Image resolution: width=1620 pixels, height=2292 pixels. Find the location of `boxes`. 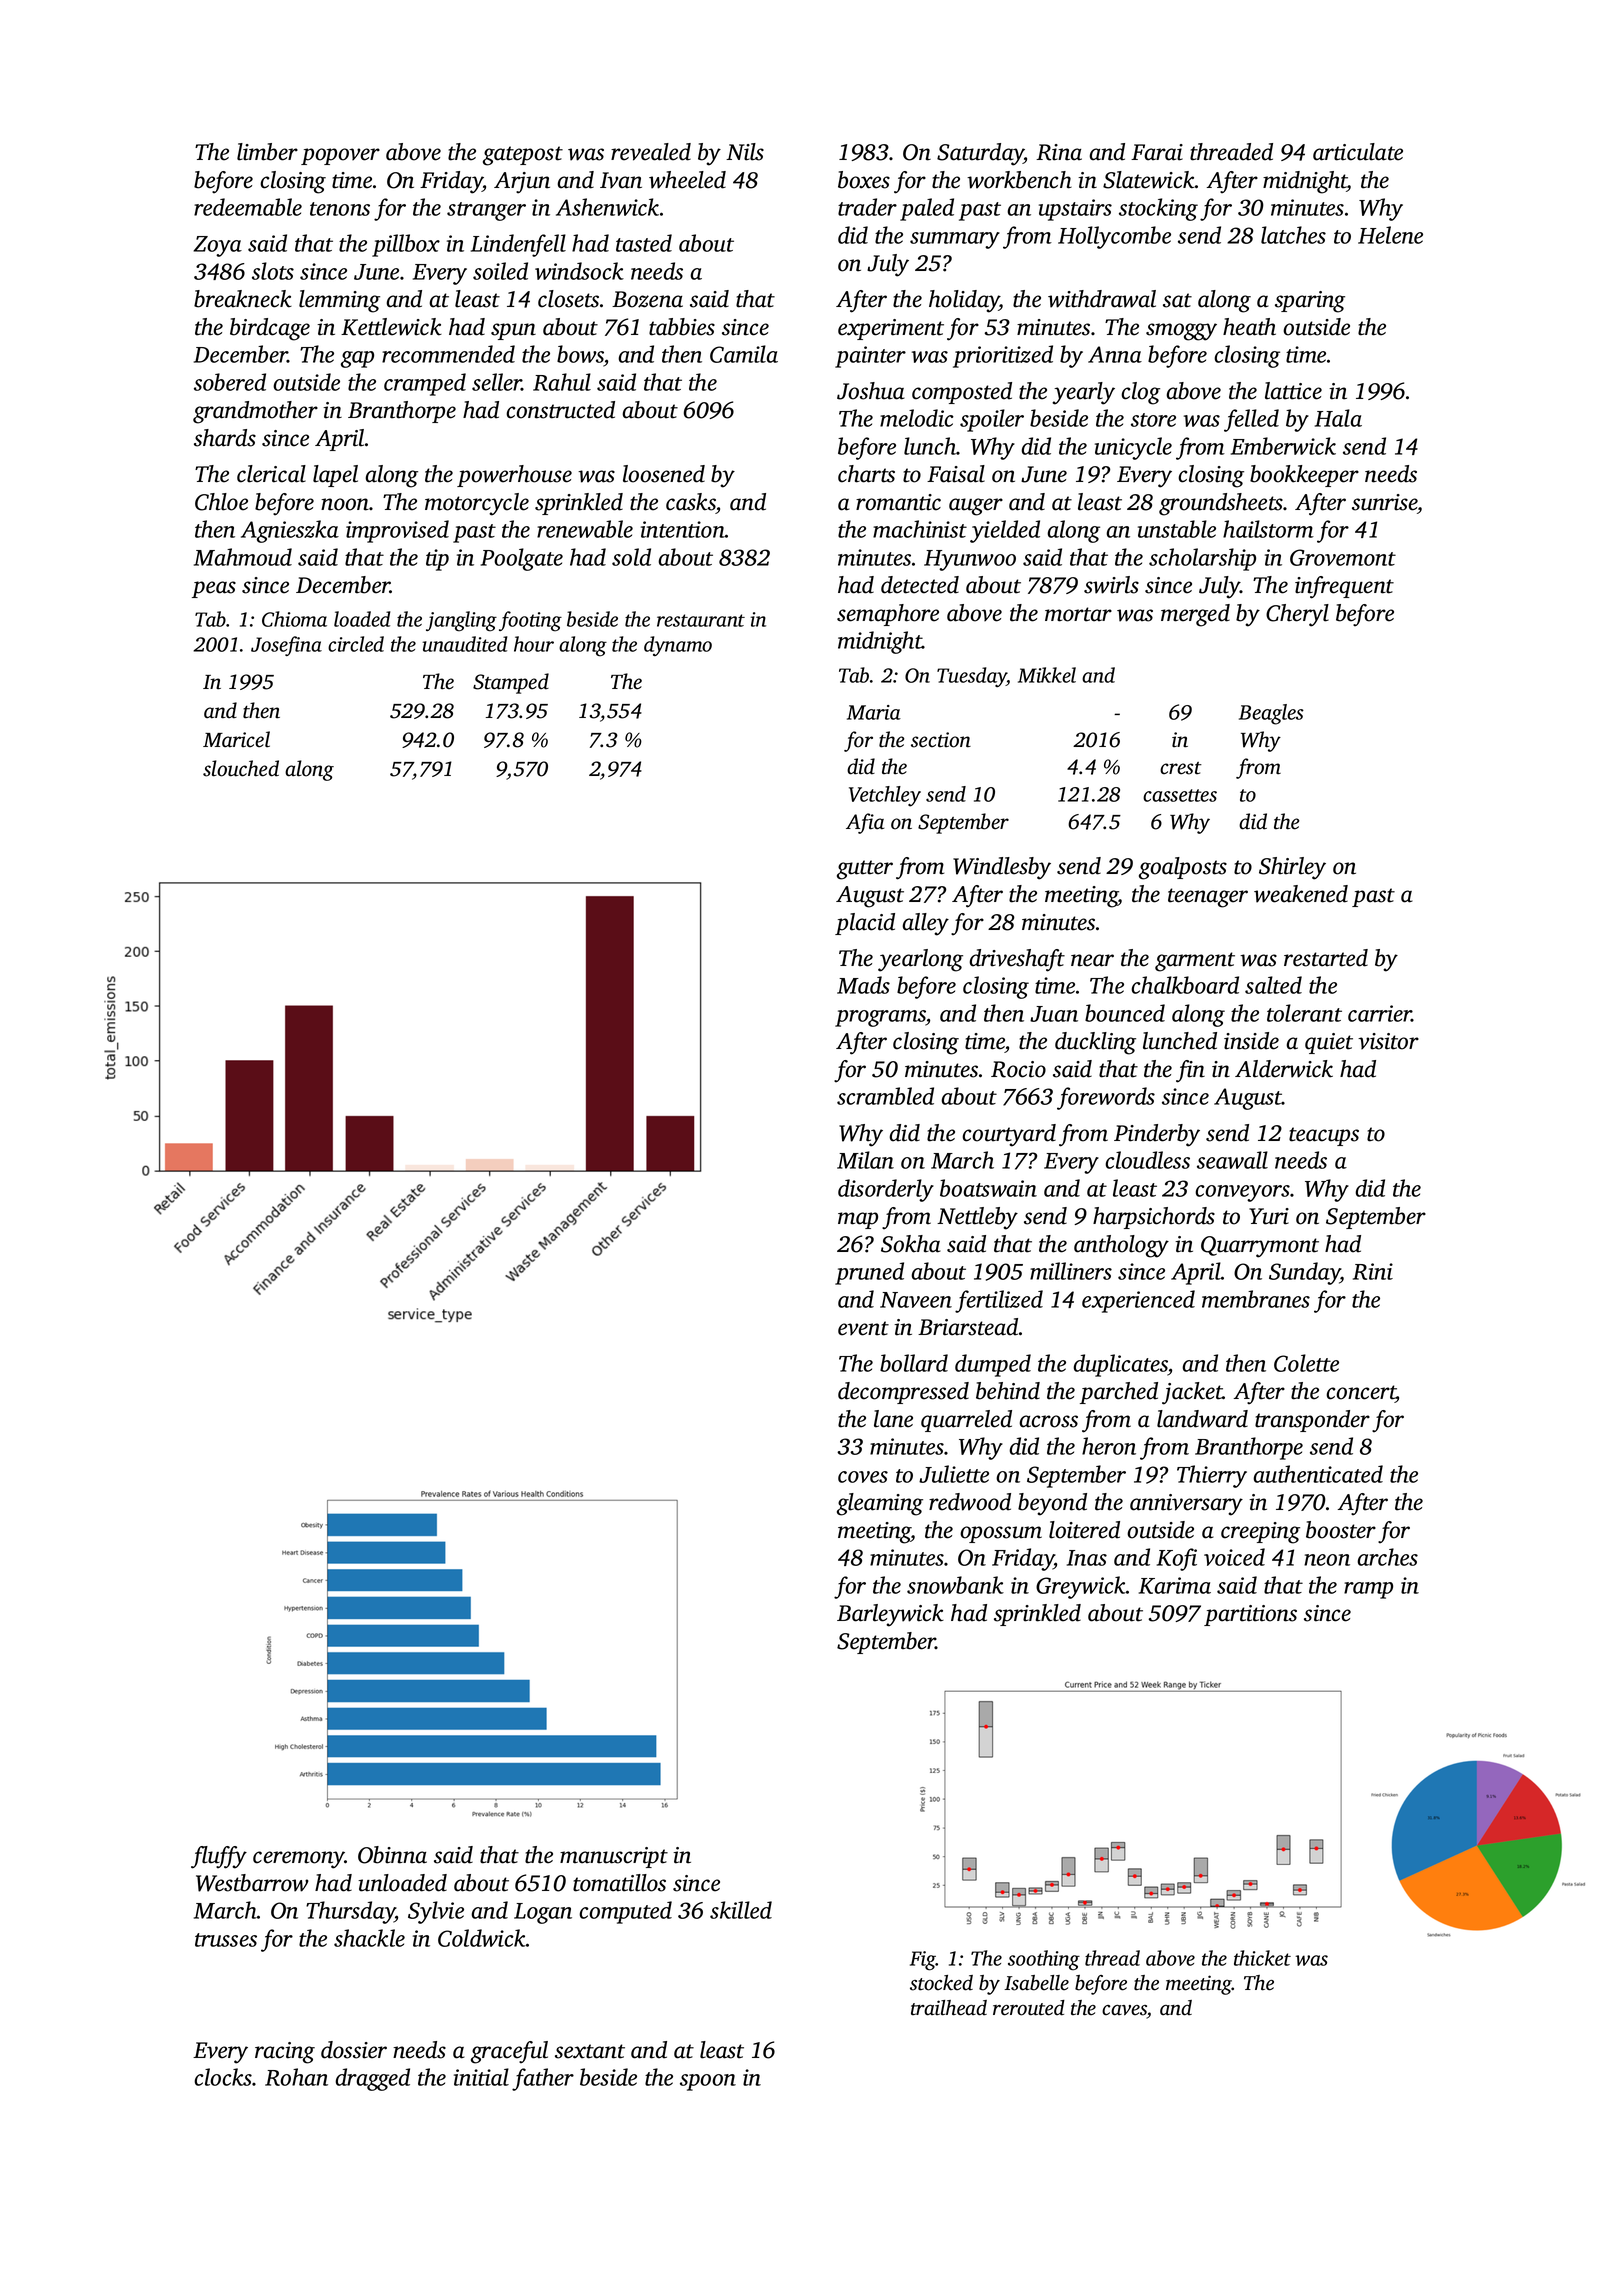

boxes is located at coordinates (864, 180).
